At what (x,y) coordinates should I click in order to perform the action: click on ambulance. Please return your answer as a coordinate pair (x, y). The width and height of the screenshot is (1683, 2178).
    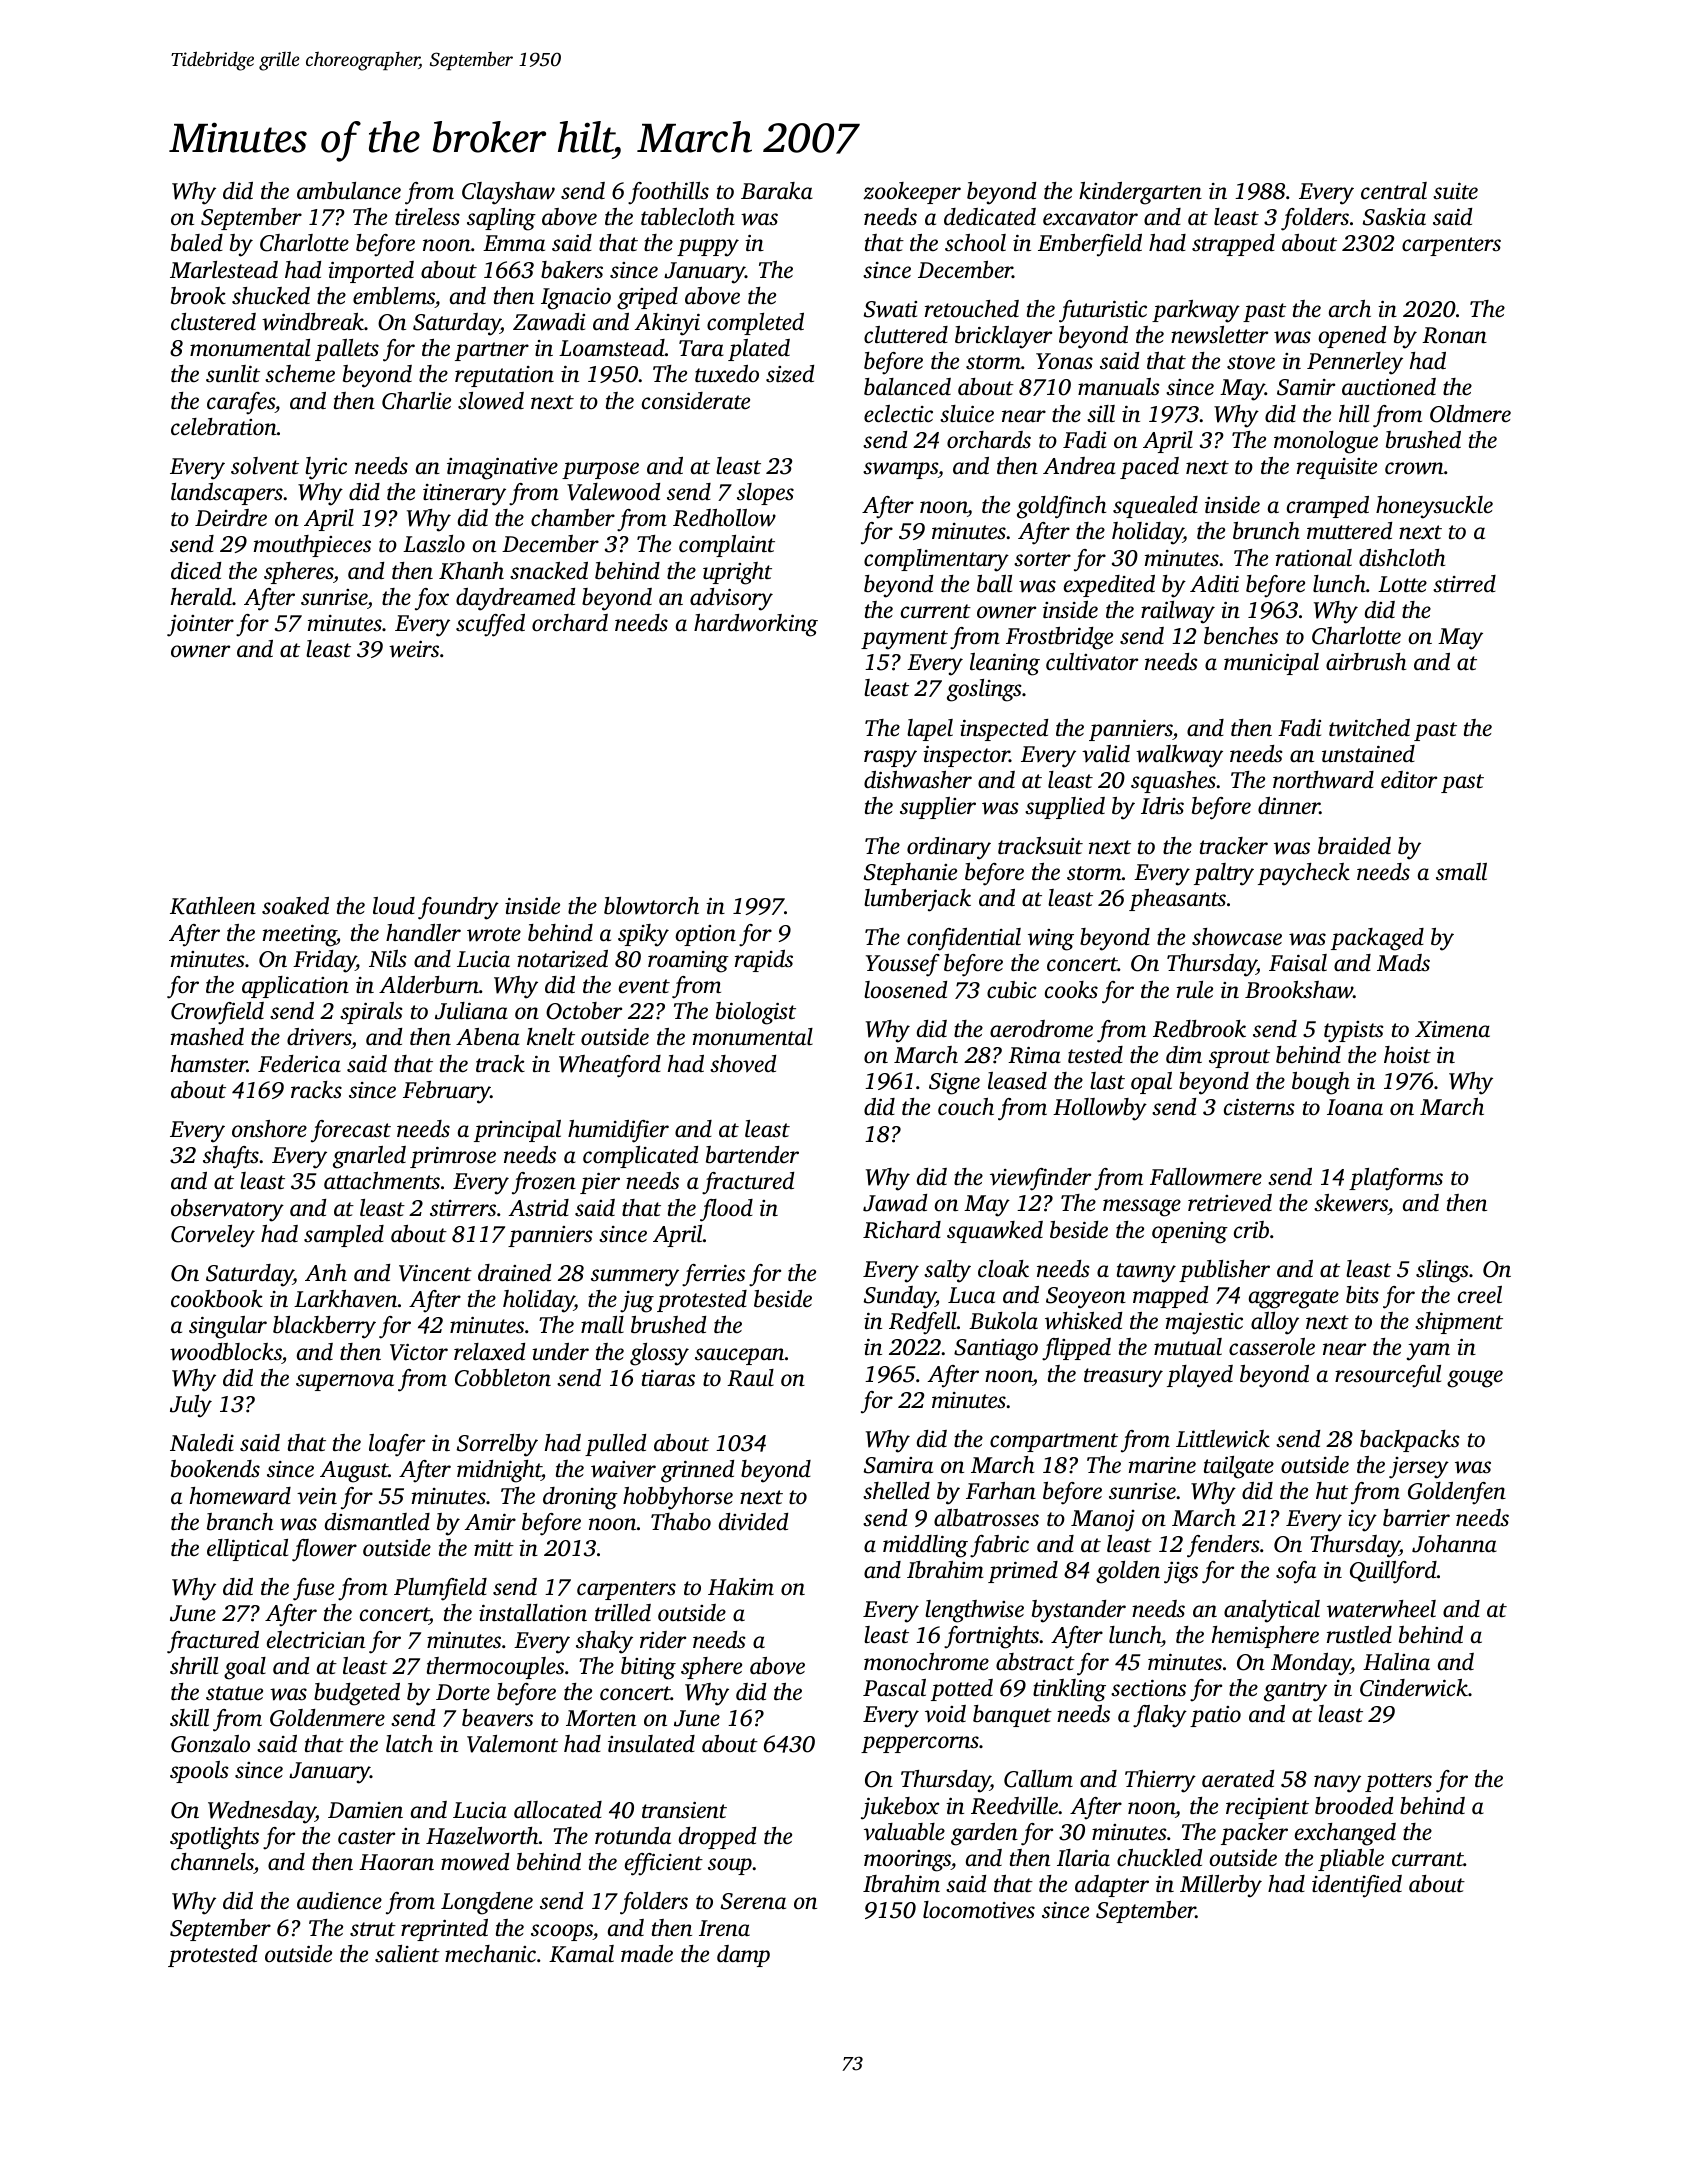
    Looking at the image, I should click on (349, 191).
